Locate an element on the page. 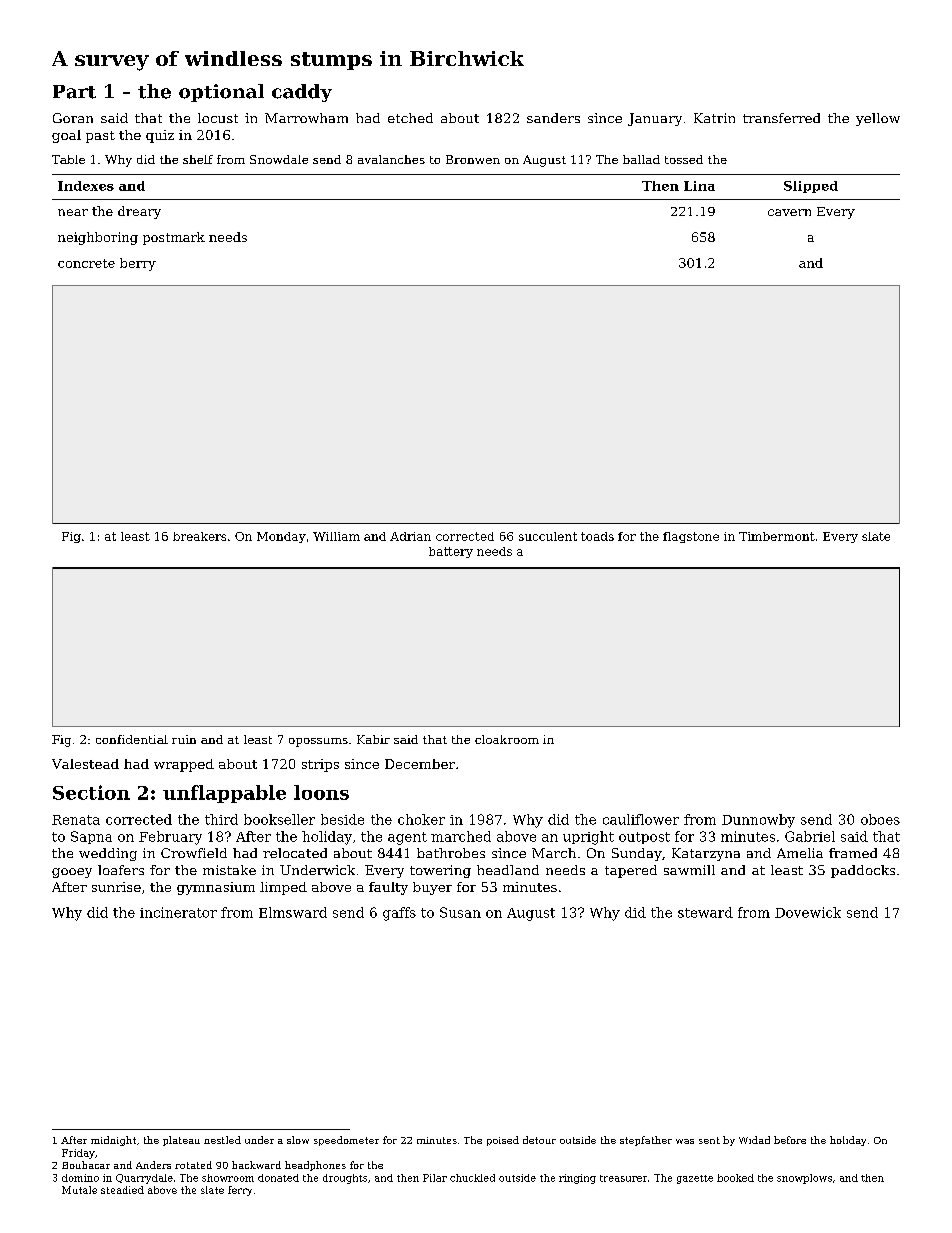  near is located at coordinates (73, 212).
